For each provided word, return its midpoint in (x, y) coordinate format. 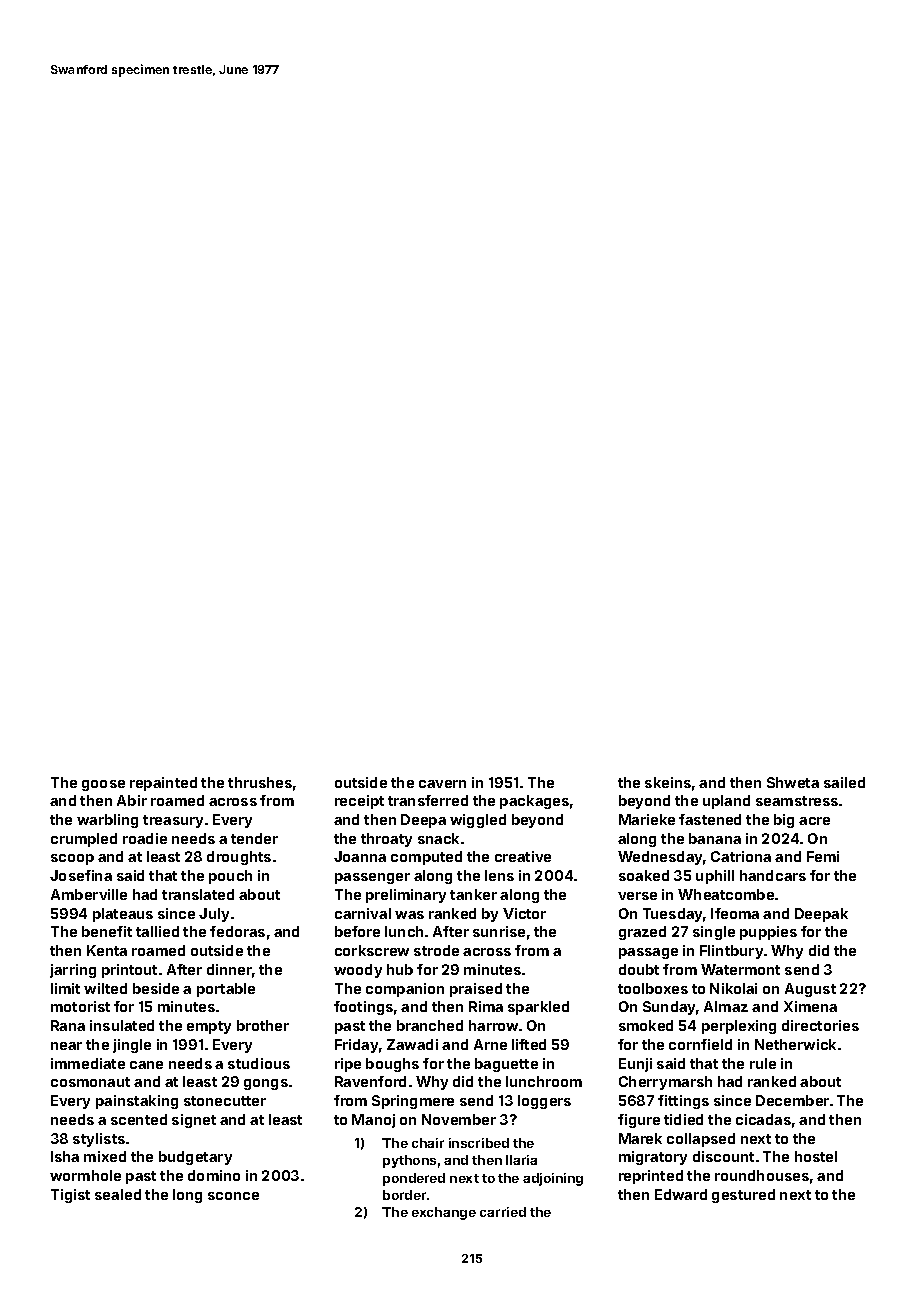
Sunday (670, 1008)
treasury (173, 821)
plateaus (123, 915)
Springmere (413, 1102)
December (792, 1100)
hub (400, 969)
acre (814, 821)
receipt (359, 802)
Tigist (70, 1196)
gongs (266, 1084)
